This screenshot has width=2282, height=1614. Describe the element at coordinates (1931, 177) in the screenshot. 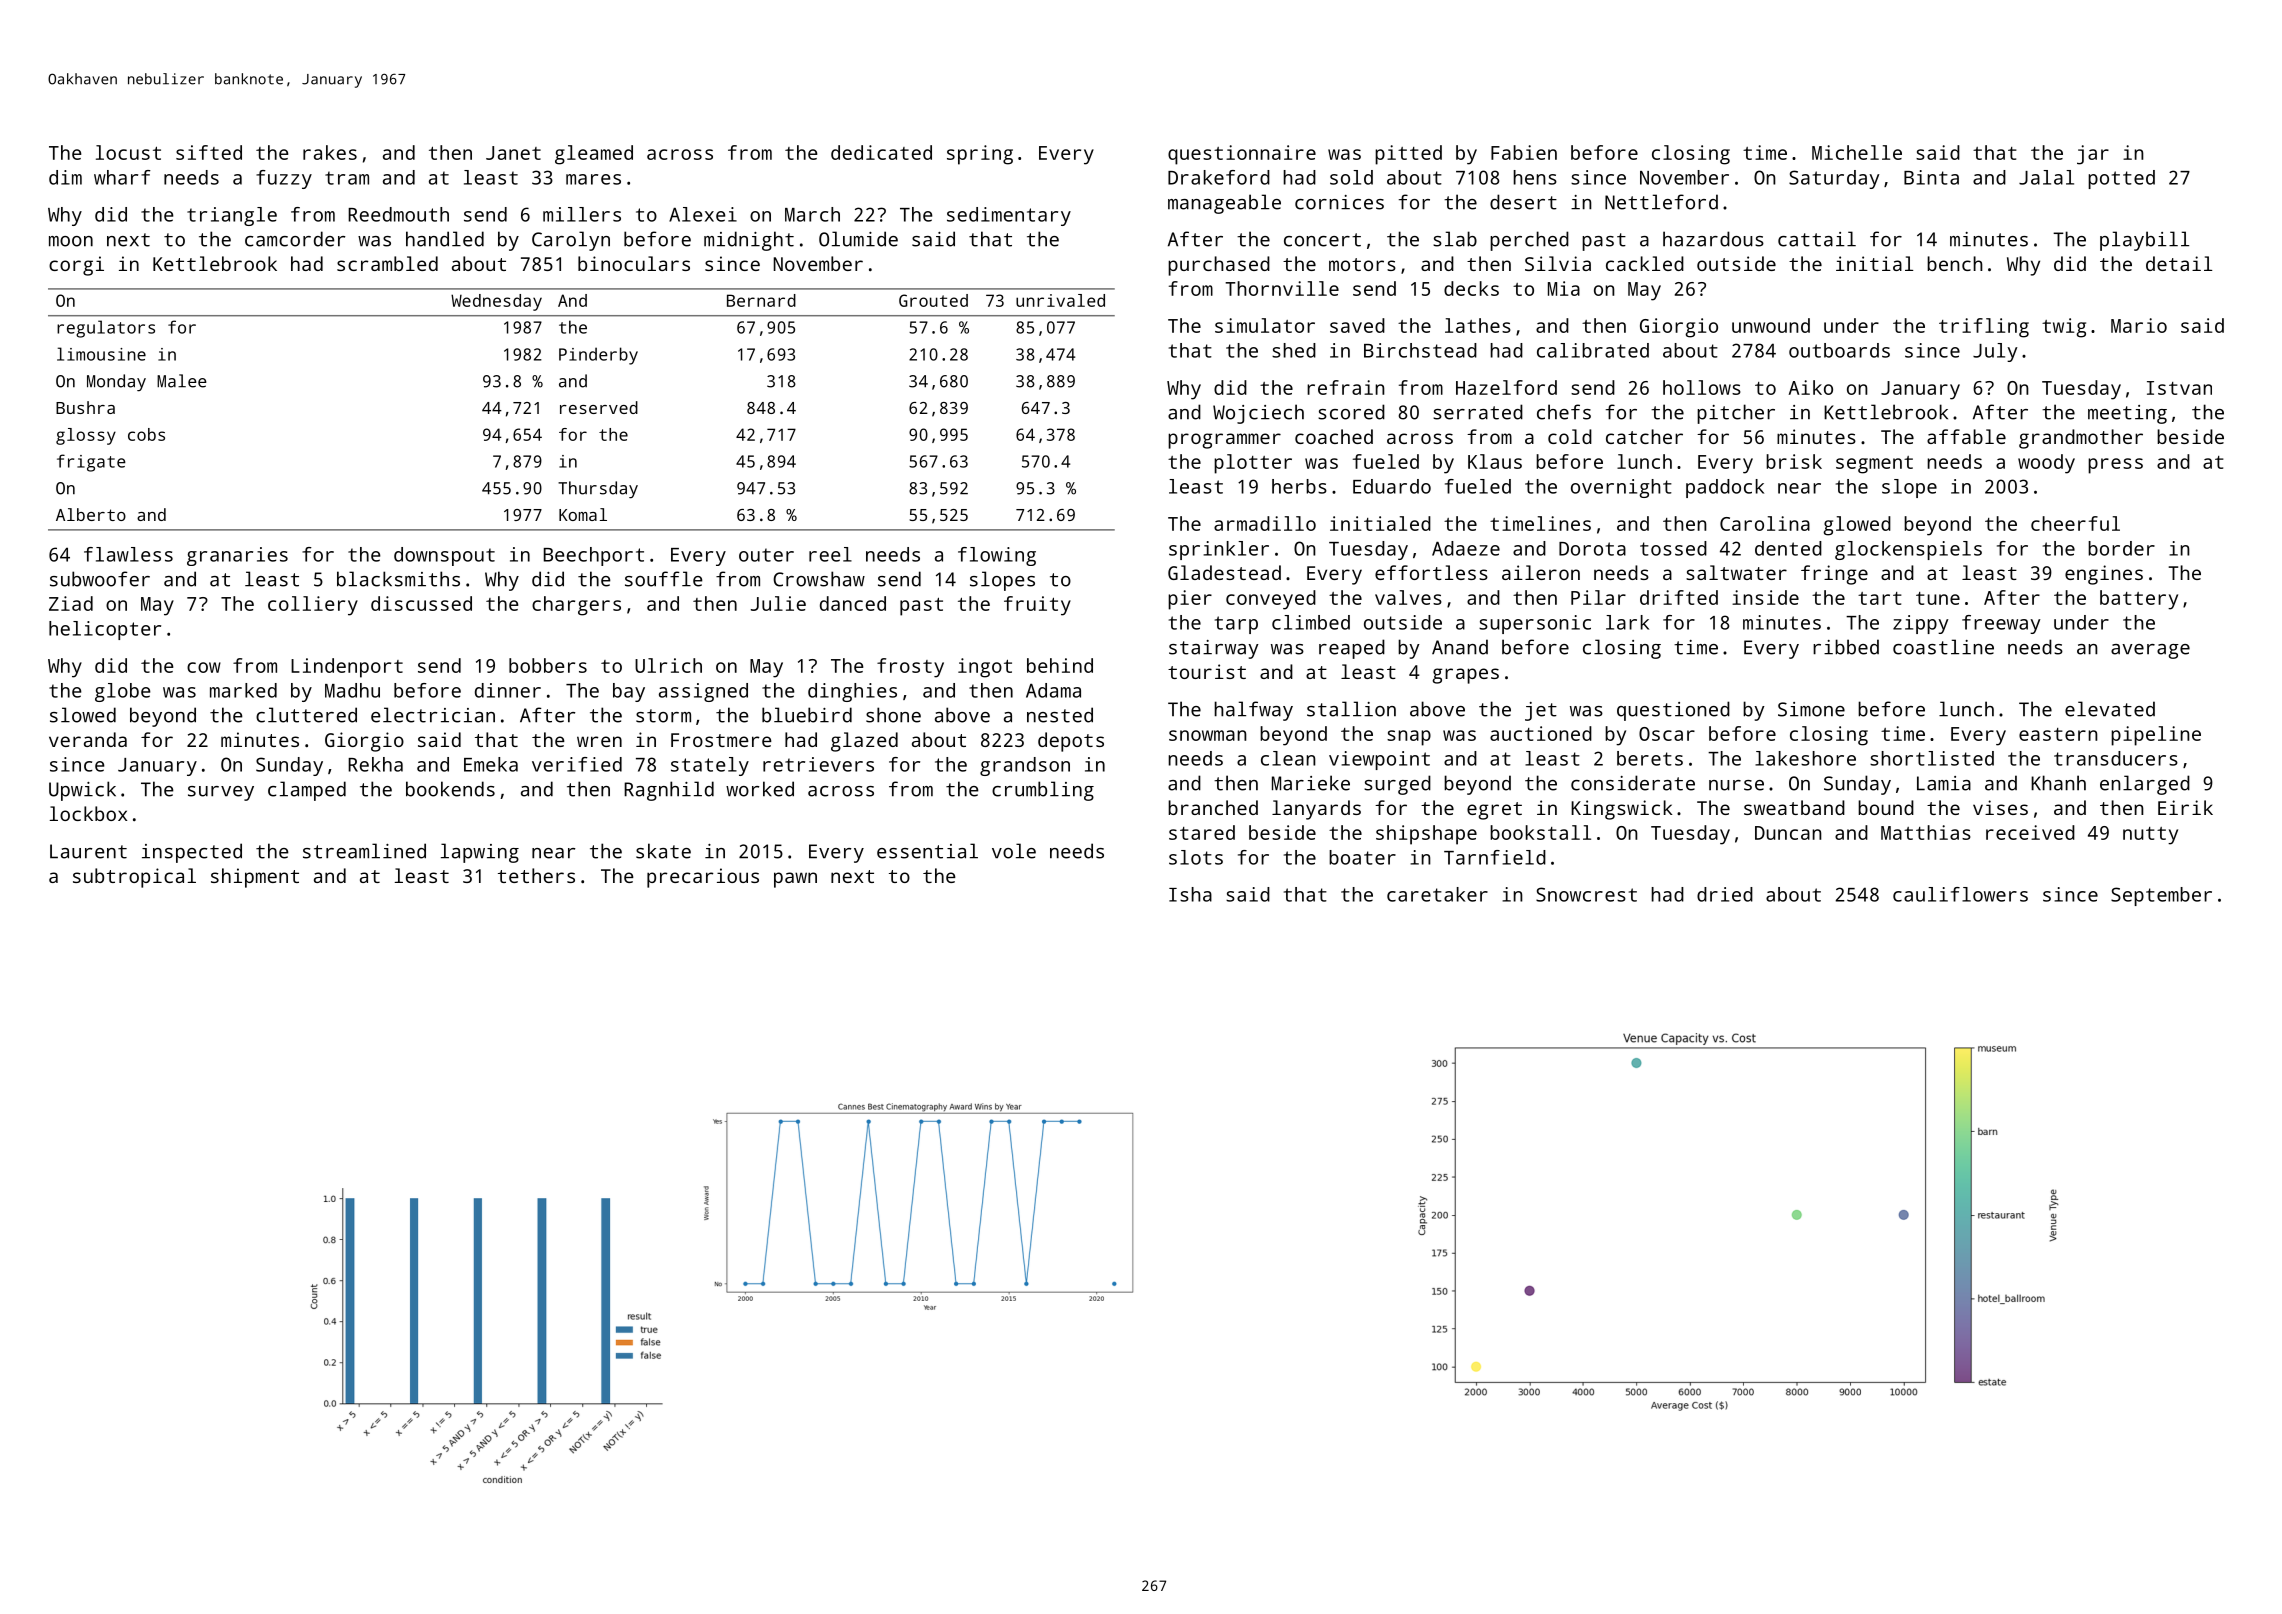

I see `Binta` at that location.
